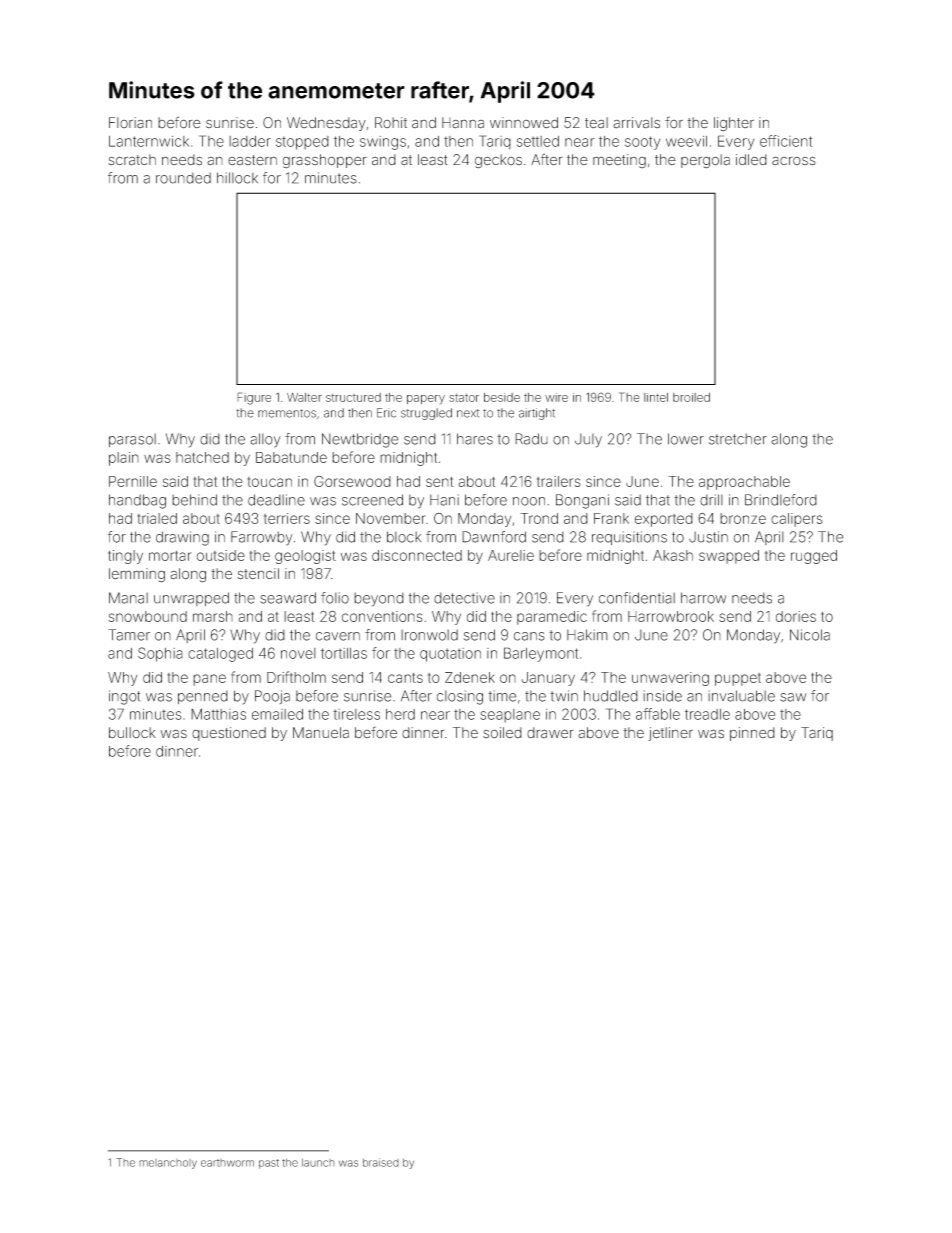 The width and height of the document is (952, 1233). What do you see at coordinates (444, 500) in the document?
I see `Hani` at bounding box center [444, 500].
